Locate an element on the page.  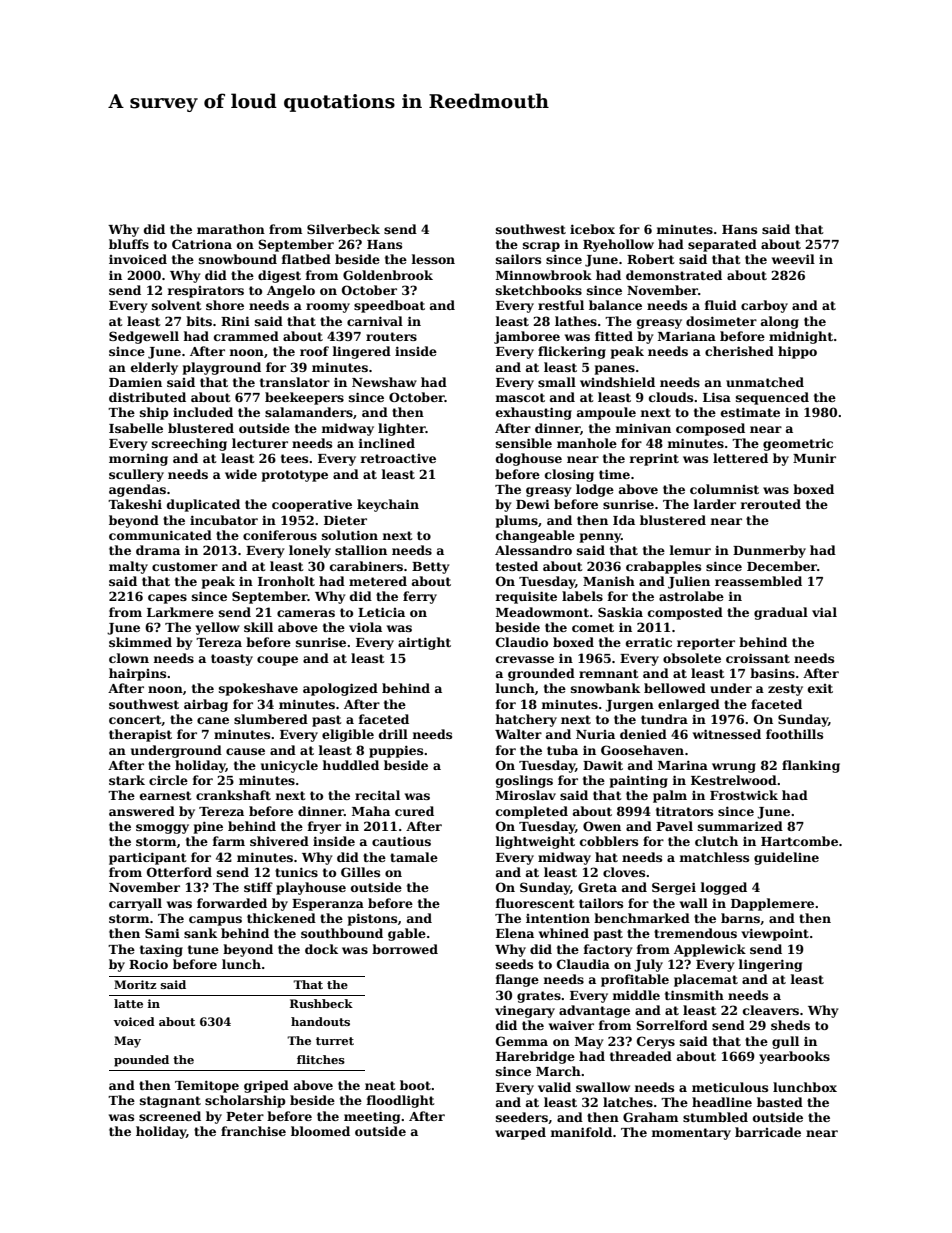
titrators is located at coordinates (684, 811).
